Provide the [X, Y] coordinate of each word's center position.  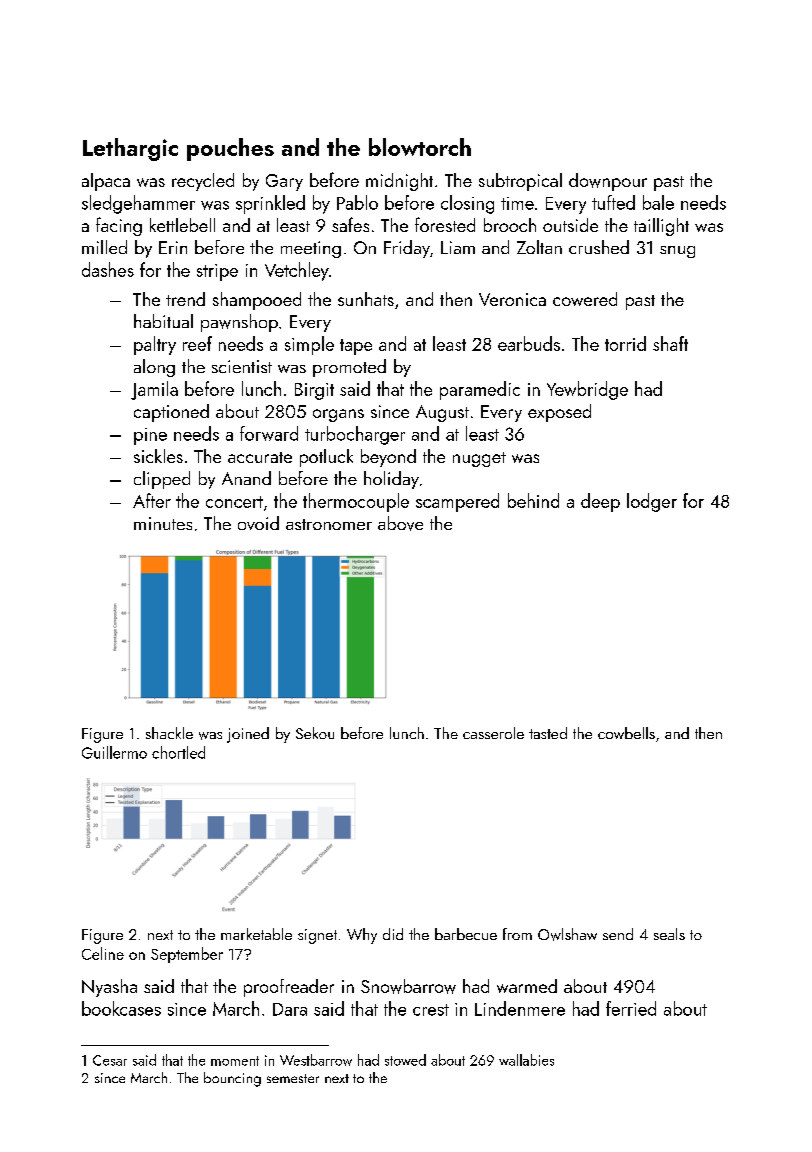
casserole [493, 733]
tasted [548, 733]
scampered [457, 502]
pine [150, 436]
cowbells [626, 733]
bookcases [121, 1008]
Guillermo [114, 752]
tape [356, 347]
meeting [311, 249]
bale [658, 202]
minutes [163, 523]
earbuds [529, 343]
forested [445, 224]
